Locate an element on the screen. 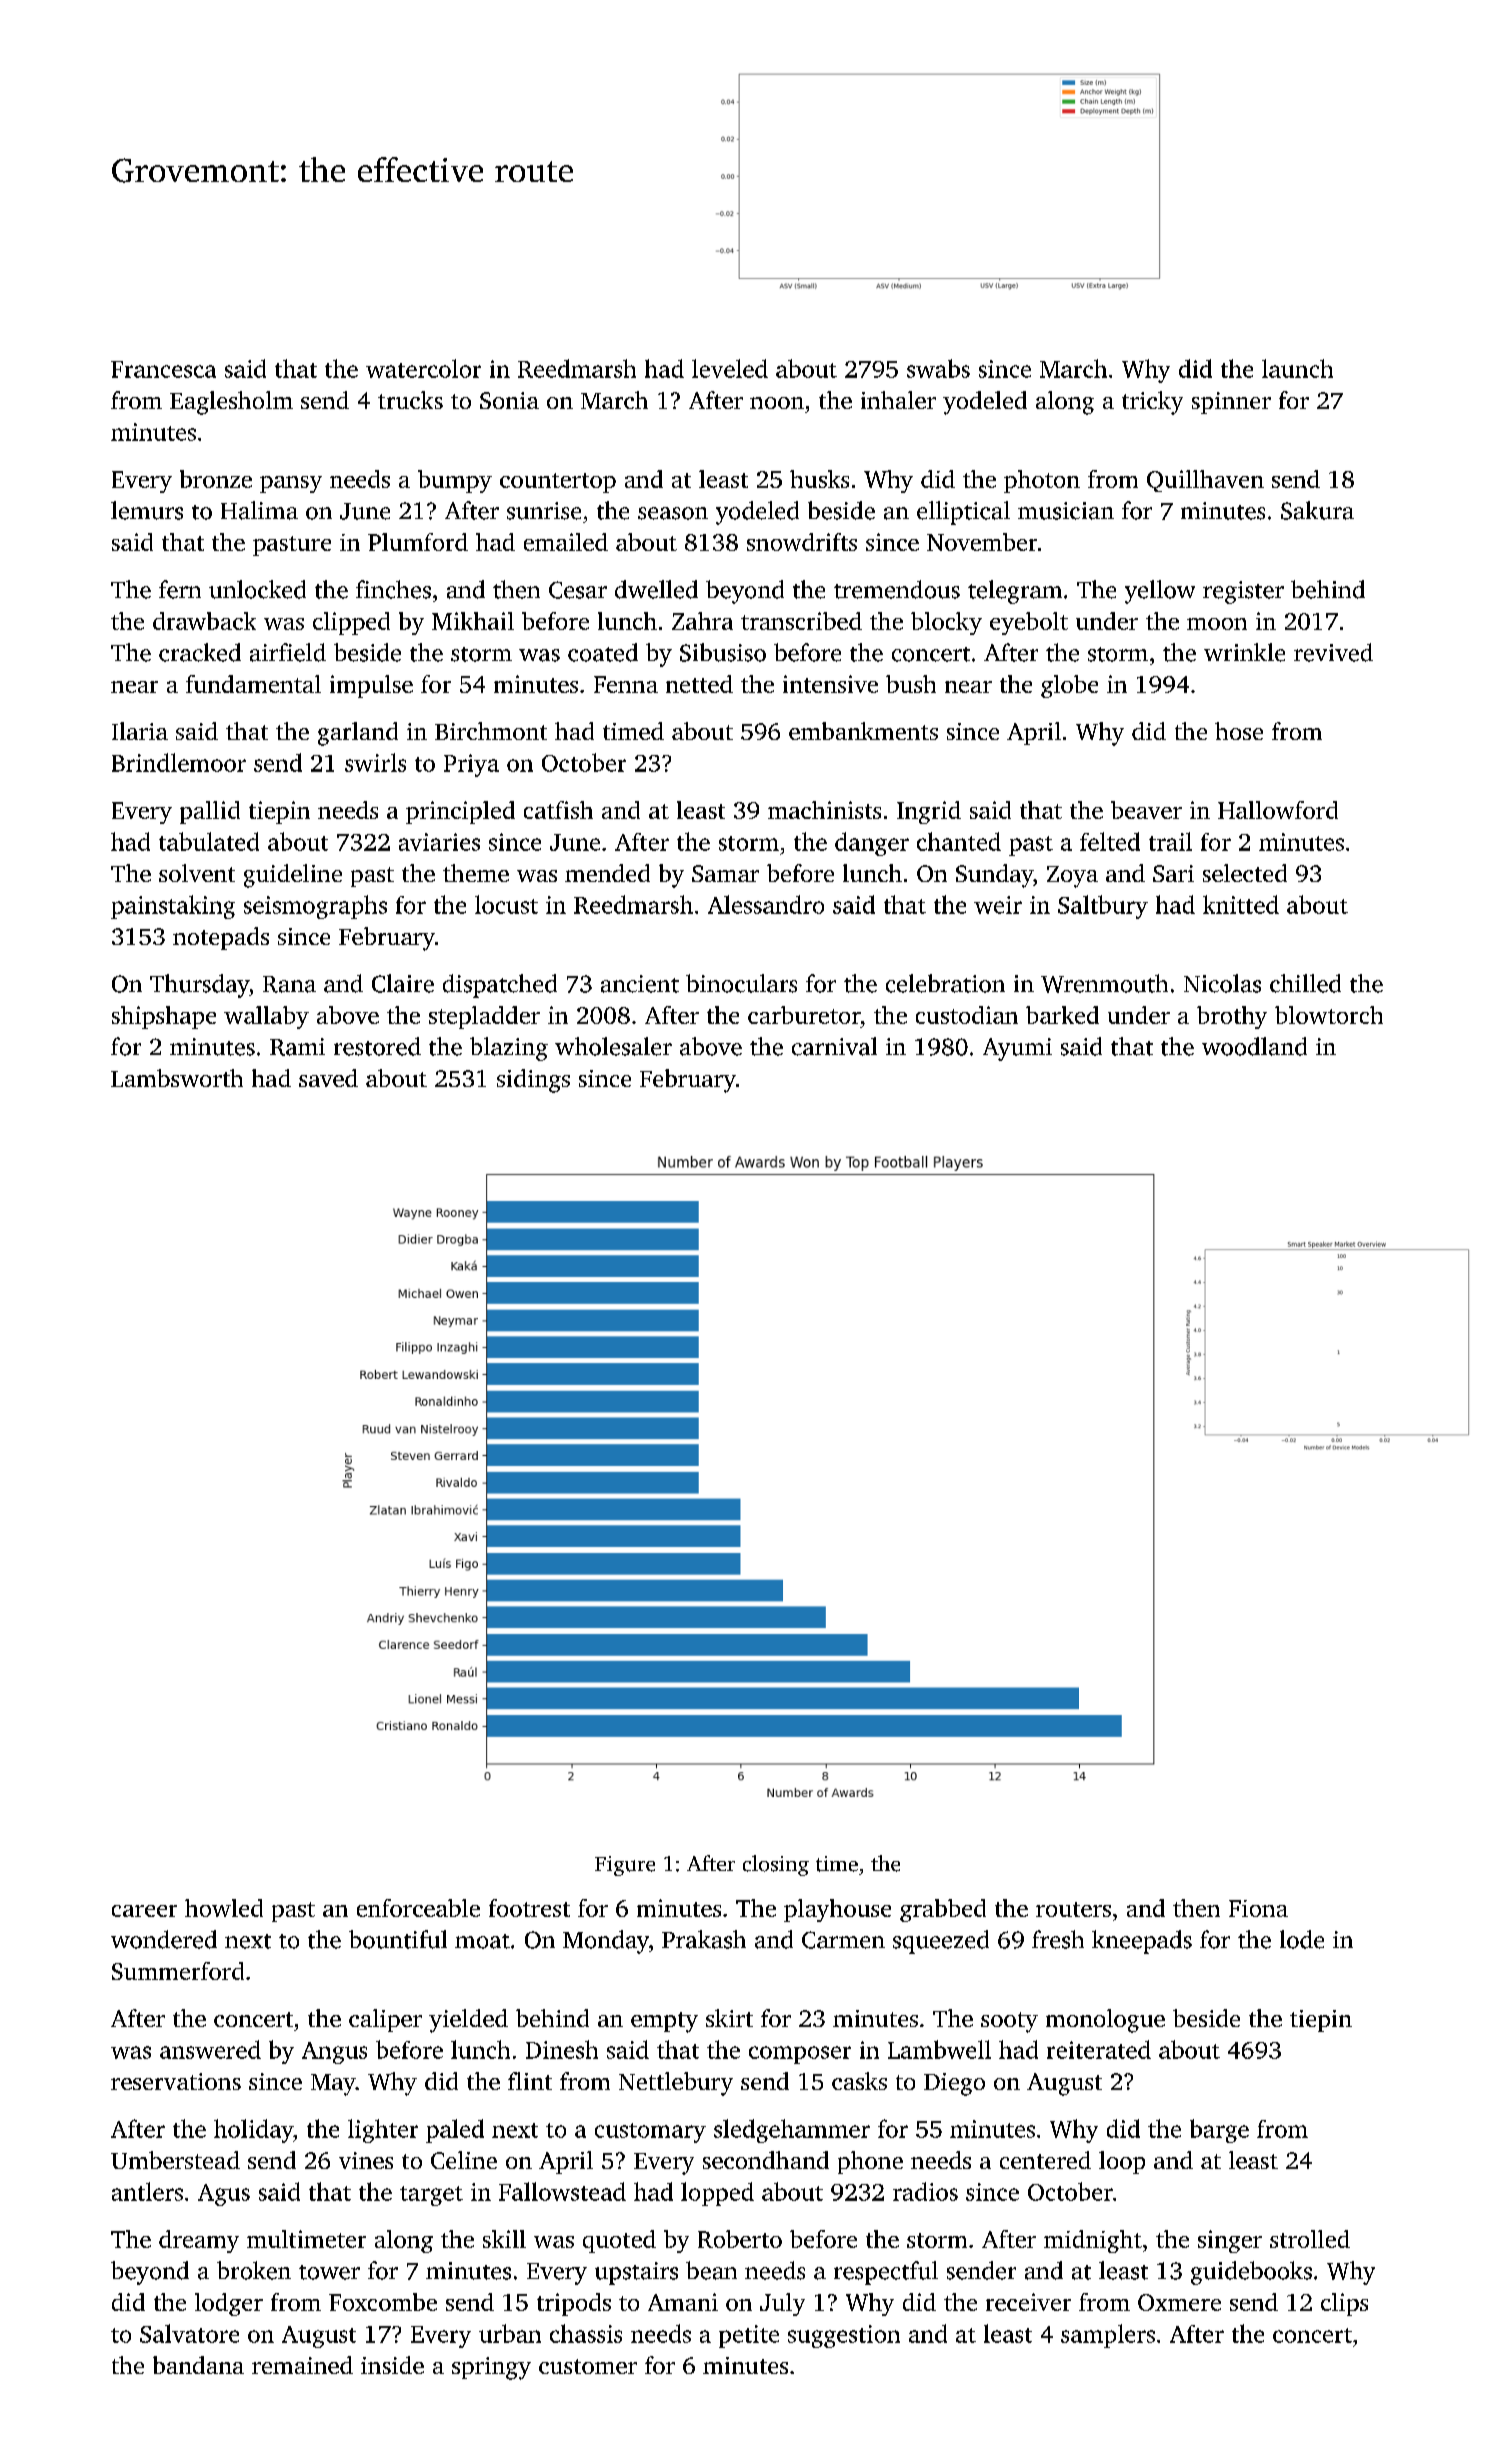 This screenshot has height=2464, width=1496. closing is located at coordinates (776, 1865).
